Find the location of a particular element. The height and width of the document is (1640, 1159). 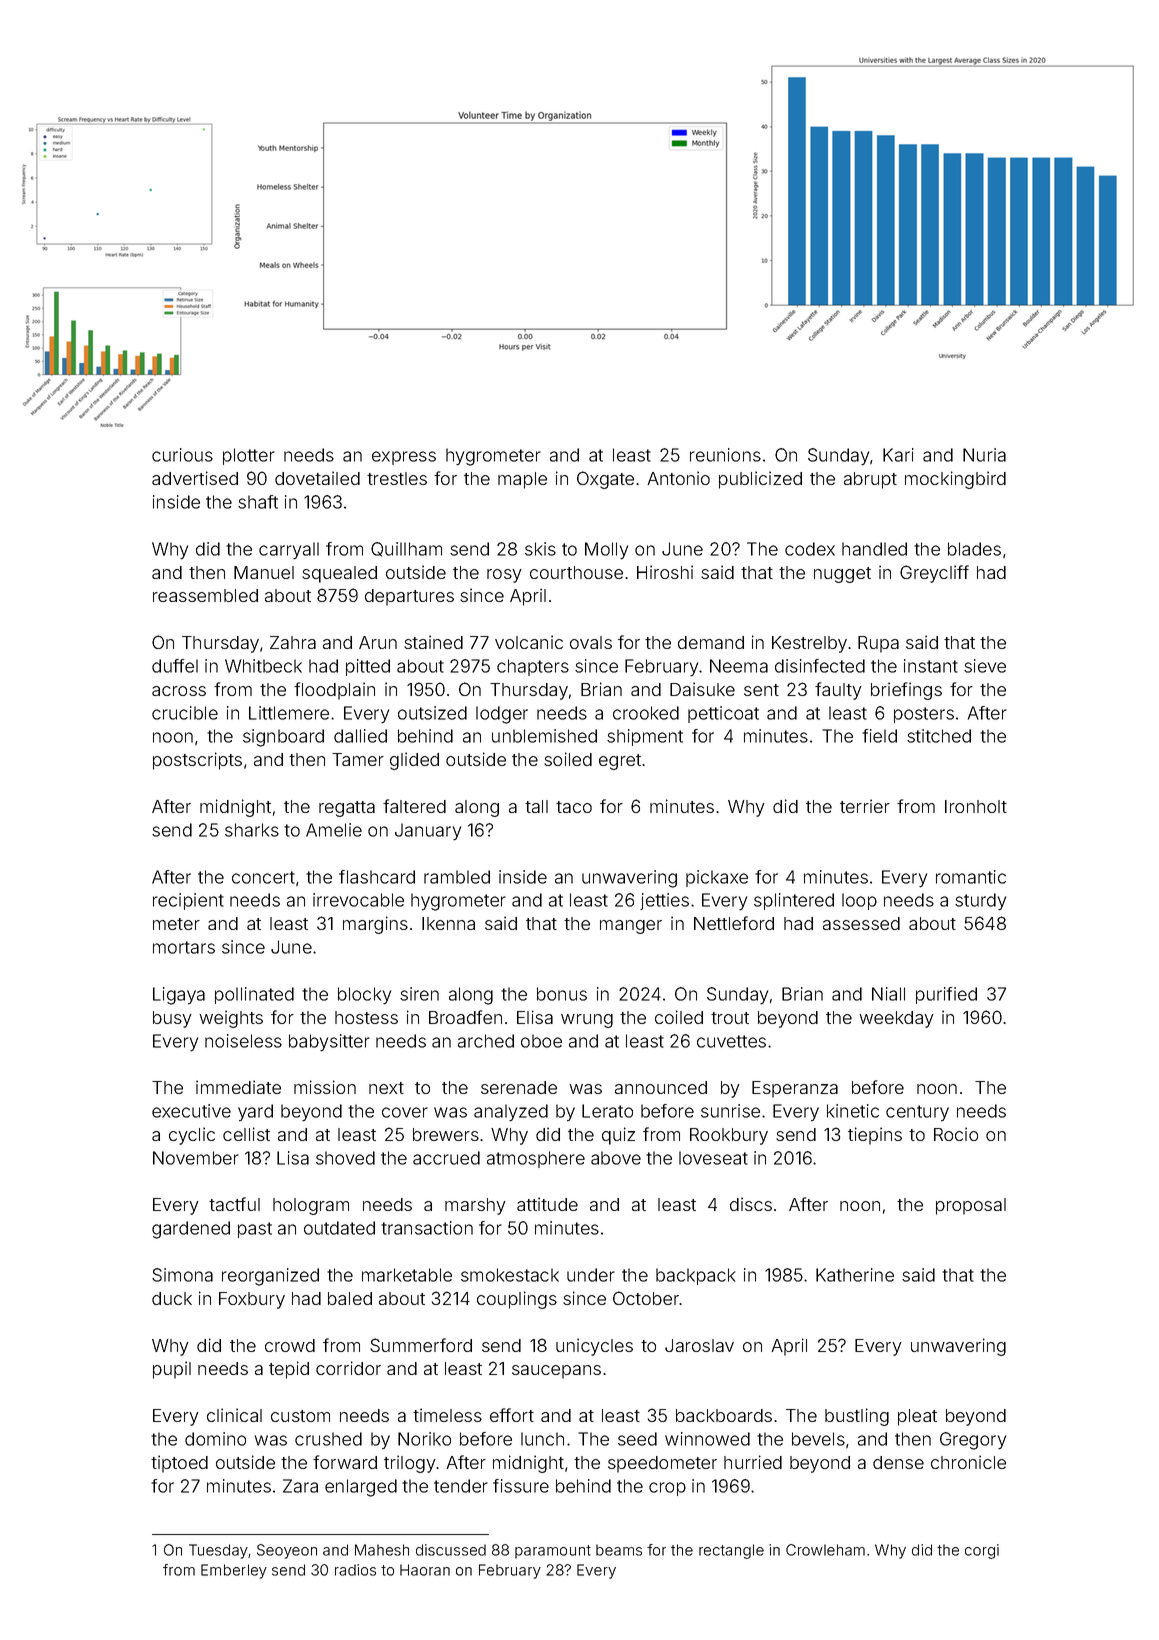

Nuria is located at coordinates (984, 455).
